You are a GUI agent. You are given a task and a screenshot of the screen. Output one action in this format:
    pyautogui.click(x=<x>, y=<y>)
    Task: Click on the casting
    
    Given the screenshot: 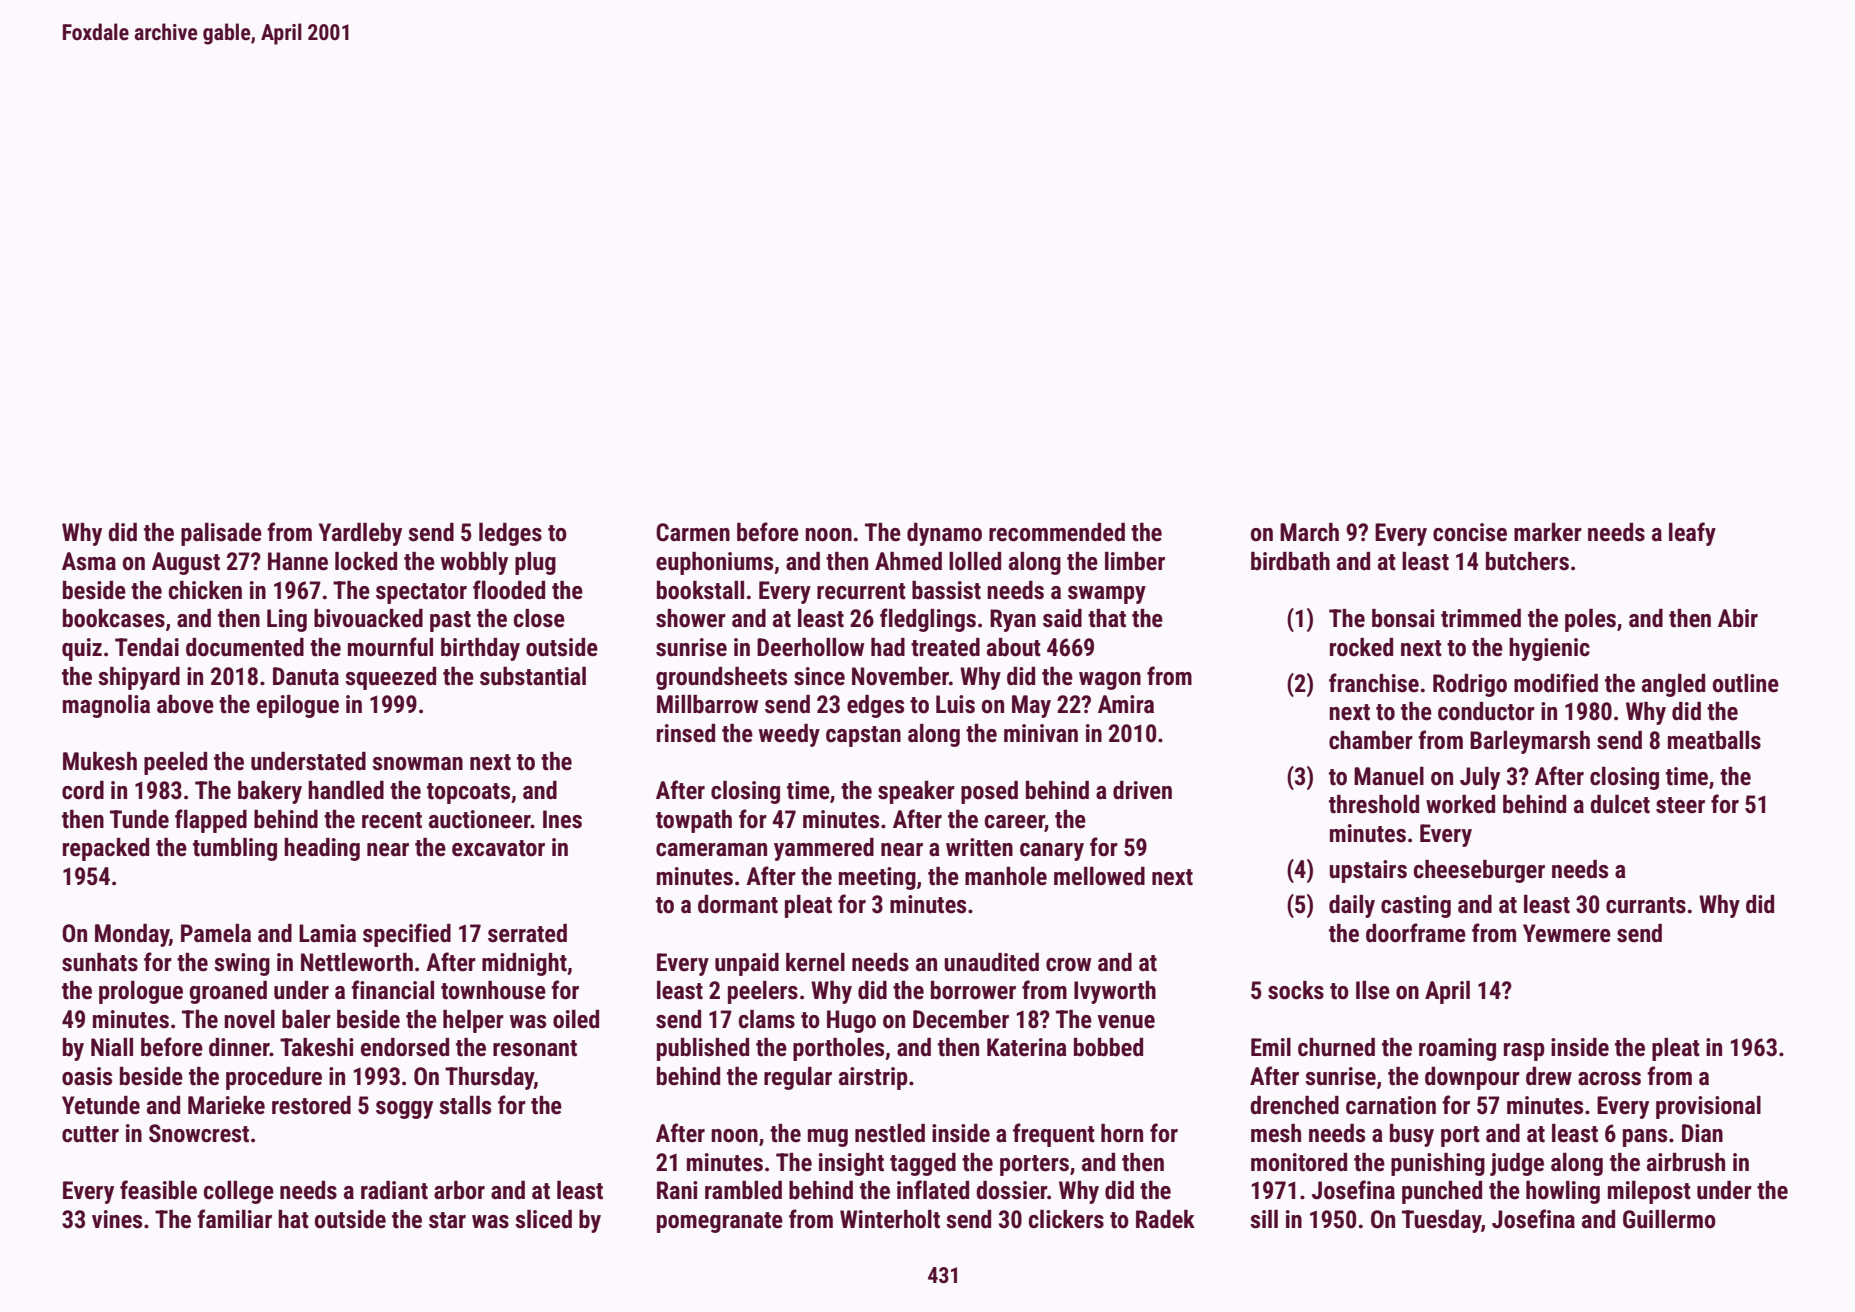 What is the action you would take?
    pyautogui.click(x=1416, y=906)
